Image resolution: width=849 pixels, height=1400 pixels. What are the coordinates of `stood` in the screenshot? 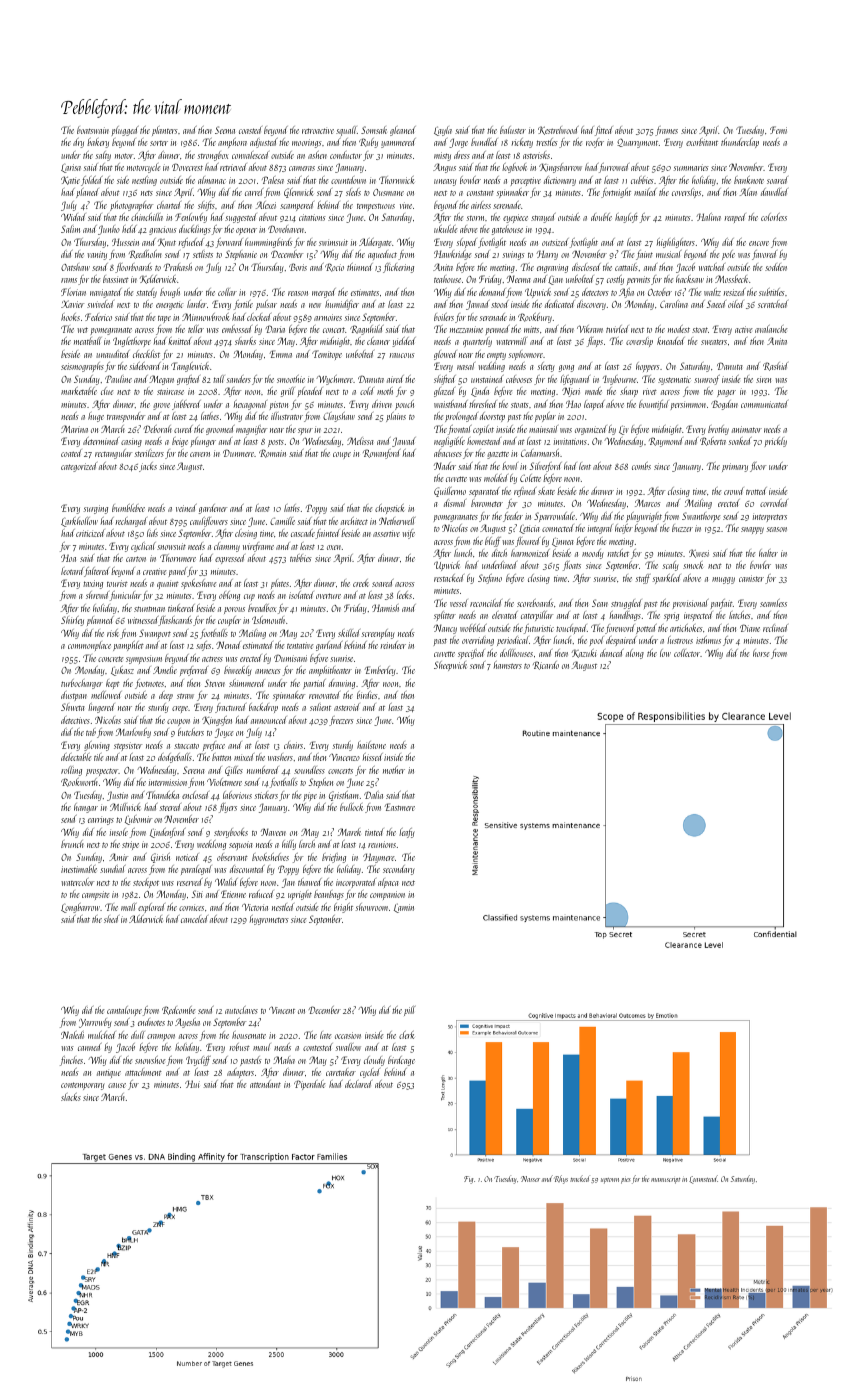 It's located at (500, 304).
